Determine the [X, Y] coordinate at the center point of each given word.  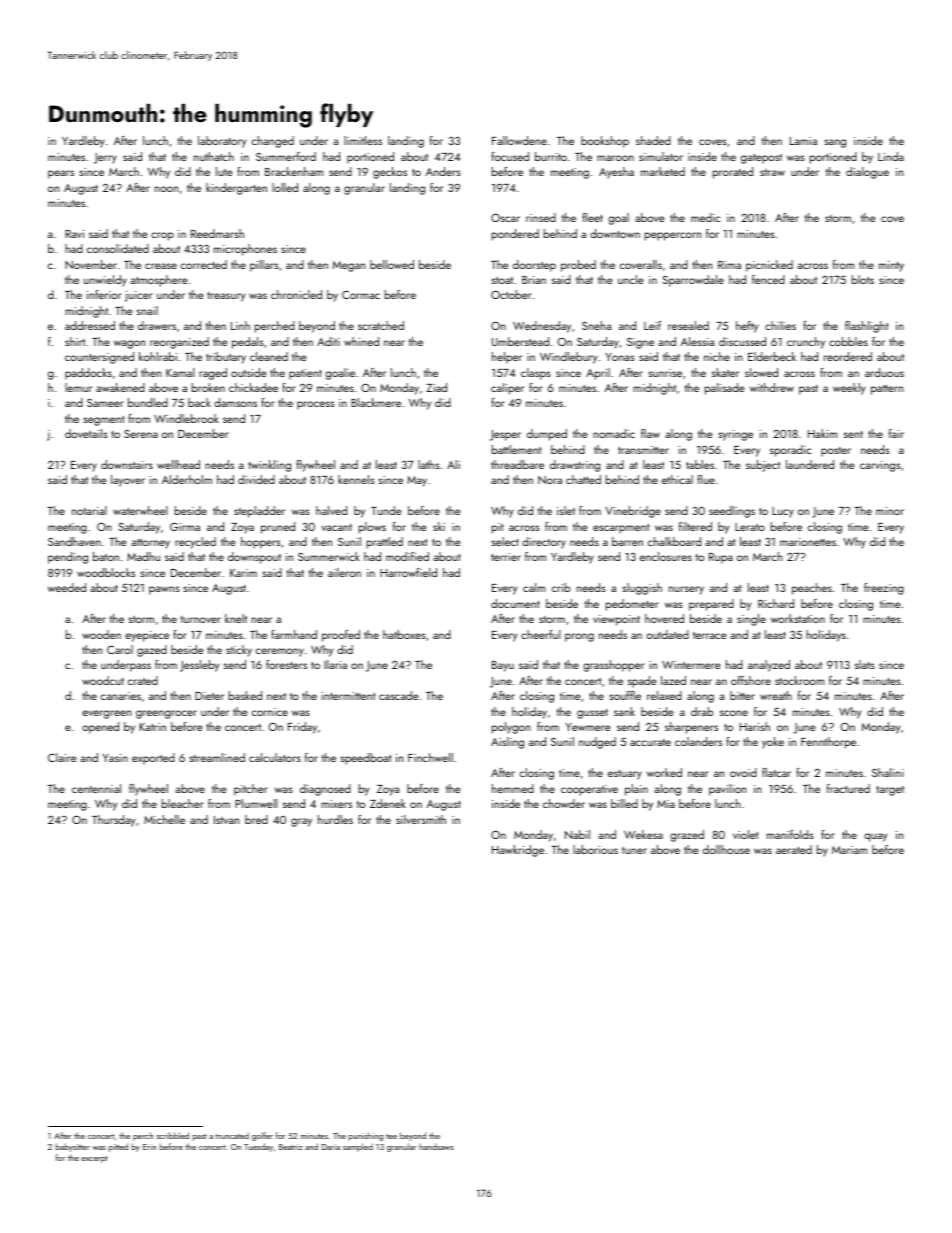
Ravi [74, 234]
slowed [761, 372]
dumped [547, 435]
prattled [385, 543]
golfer [262, 1136]
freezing [884, 589]
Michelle [164, 819]
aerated [794, 849]
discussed [742, 341]
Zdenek [388, 803]
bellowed [392, 264]
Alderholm [187, 479]
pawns [164, 590]
